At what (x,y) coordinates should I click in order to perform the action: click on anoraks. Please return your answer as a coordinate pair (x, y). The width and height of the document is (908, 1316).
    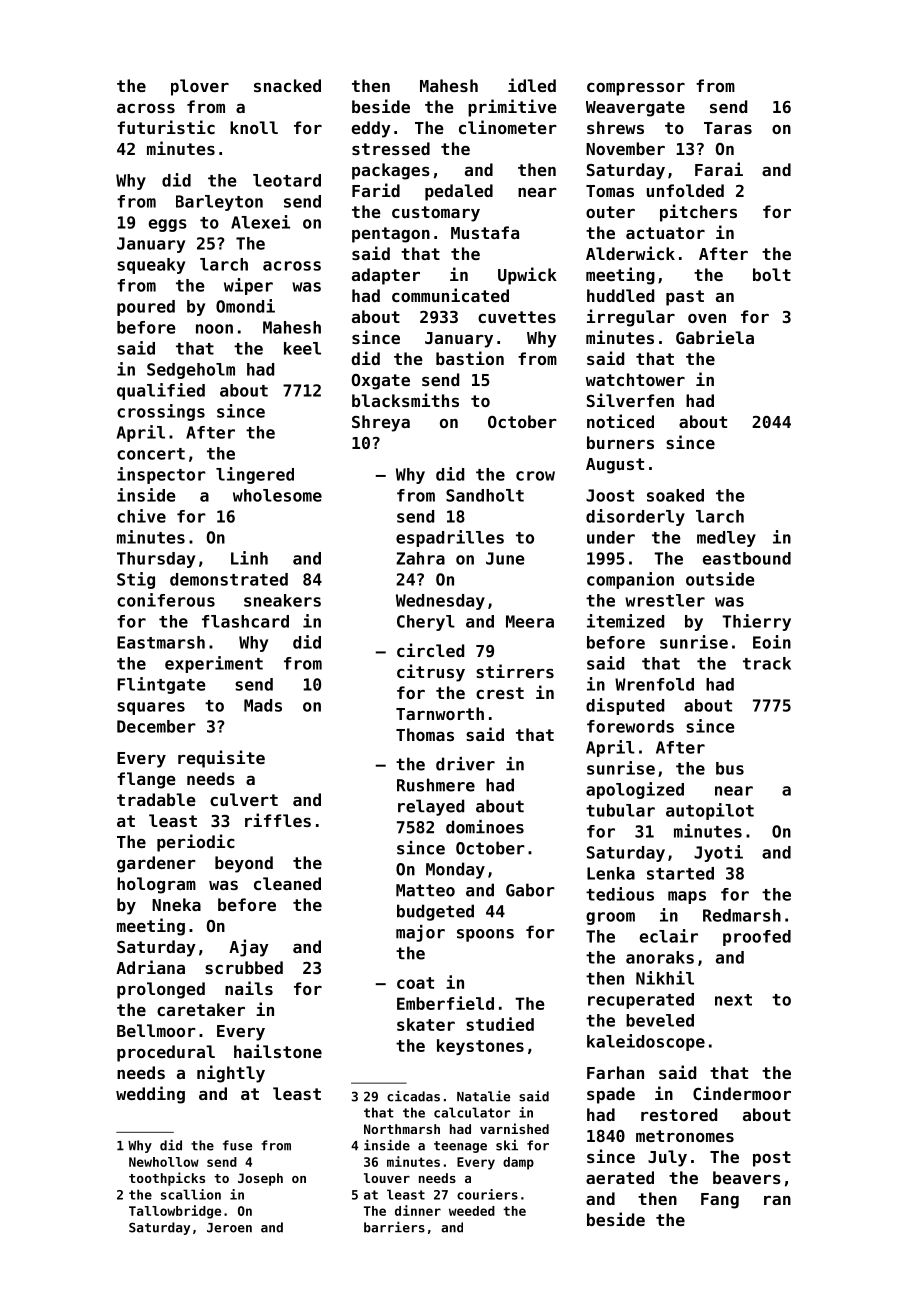
    Looking at the image, I should click on (660, 957).
